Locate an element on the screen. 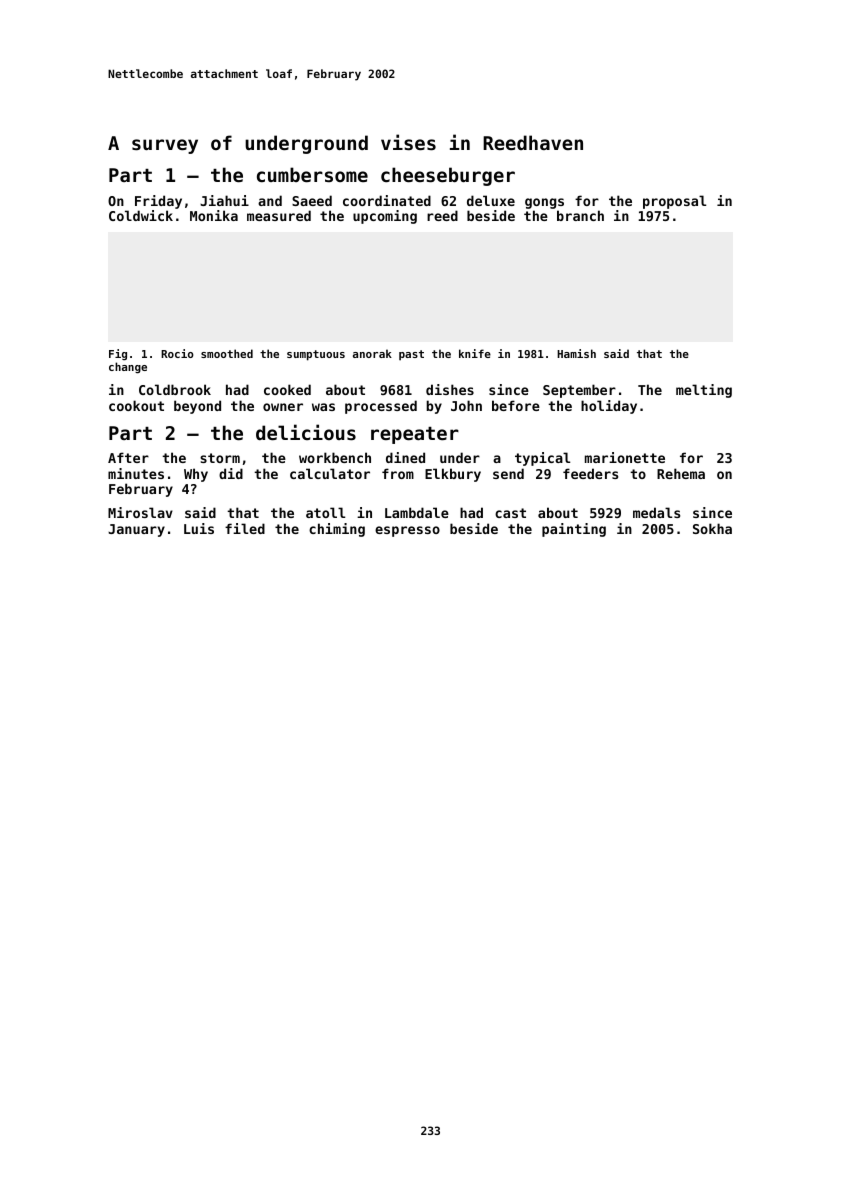 This screenshot has height=1194, width=841. cumbersome is located at coordinates (312, 174).
